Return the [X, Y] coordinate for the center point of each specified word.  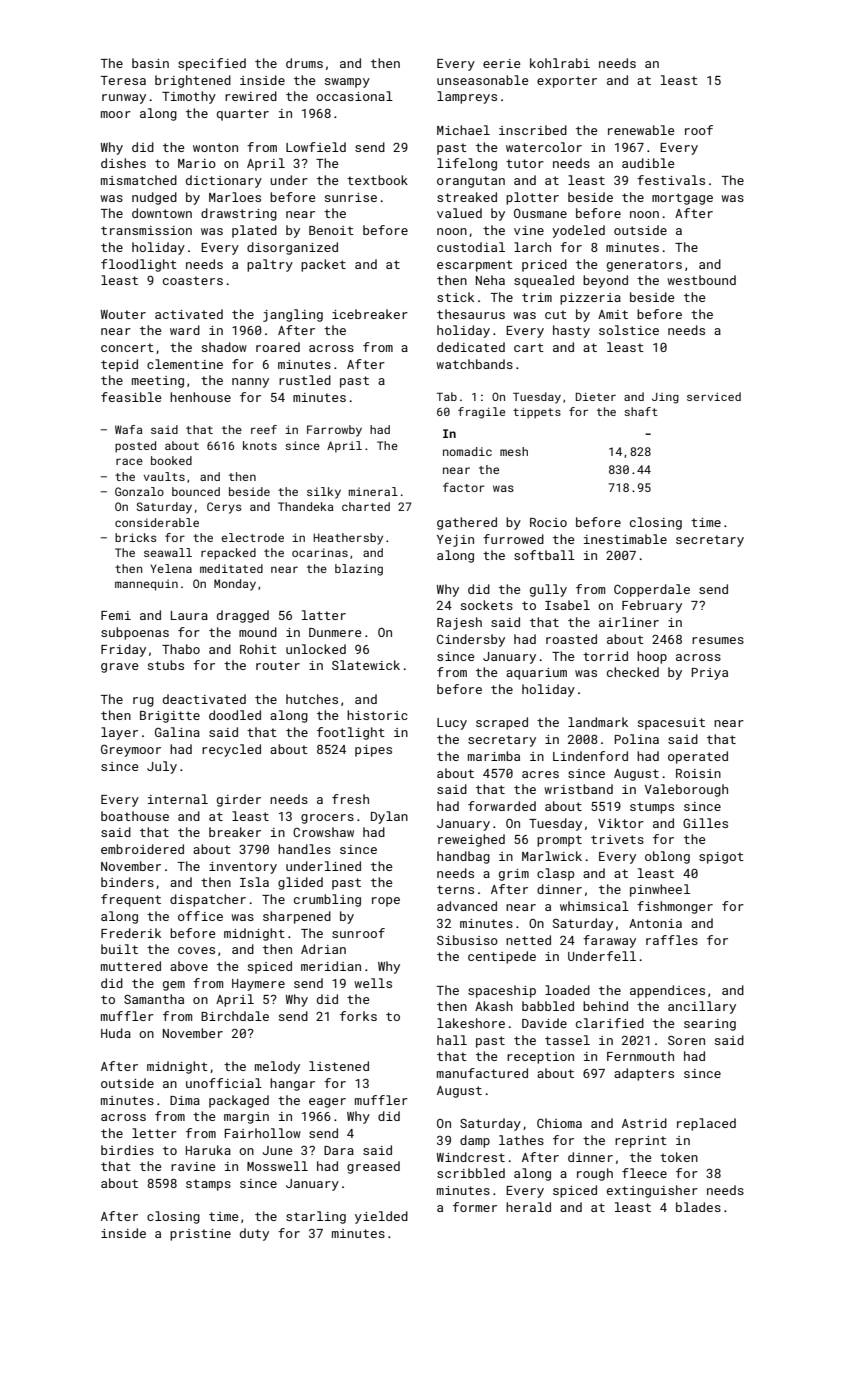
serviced [714, 396]
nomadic [467, 451]
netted [528, 940]
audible [648, 163]
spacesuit [671, 724]
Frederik [131, 933]
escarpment [475, 266]
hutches [312, 699]
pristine [200, 1235]
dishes [123, 163]
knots [260, 445]
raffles [672, 940]
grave [119, 668]
